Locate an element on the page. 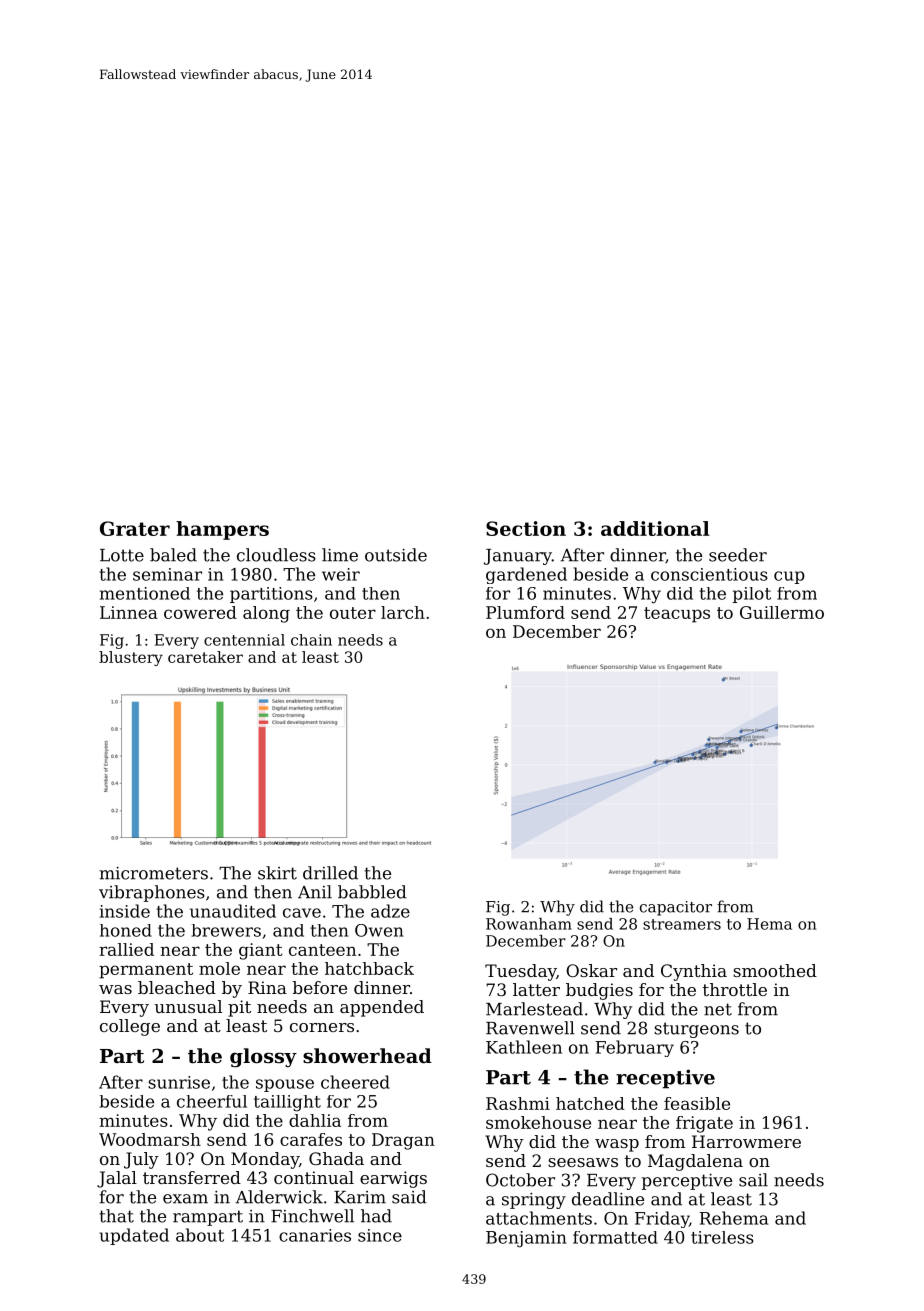 The width and height of the image is (924, 1311). perceptive is located at coordinates (687, 1182).
